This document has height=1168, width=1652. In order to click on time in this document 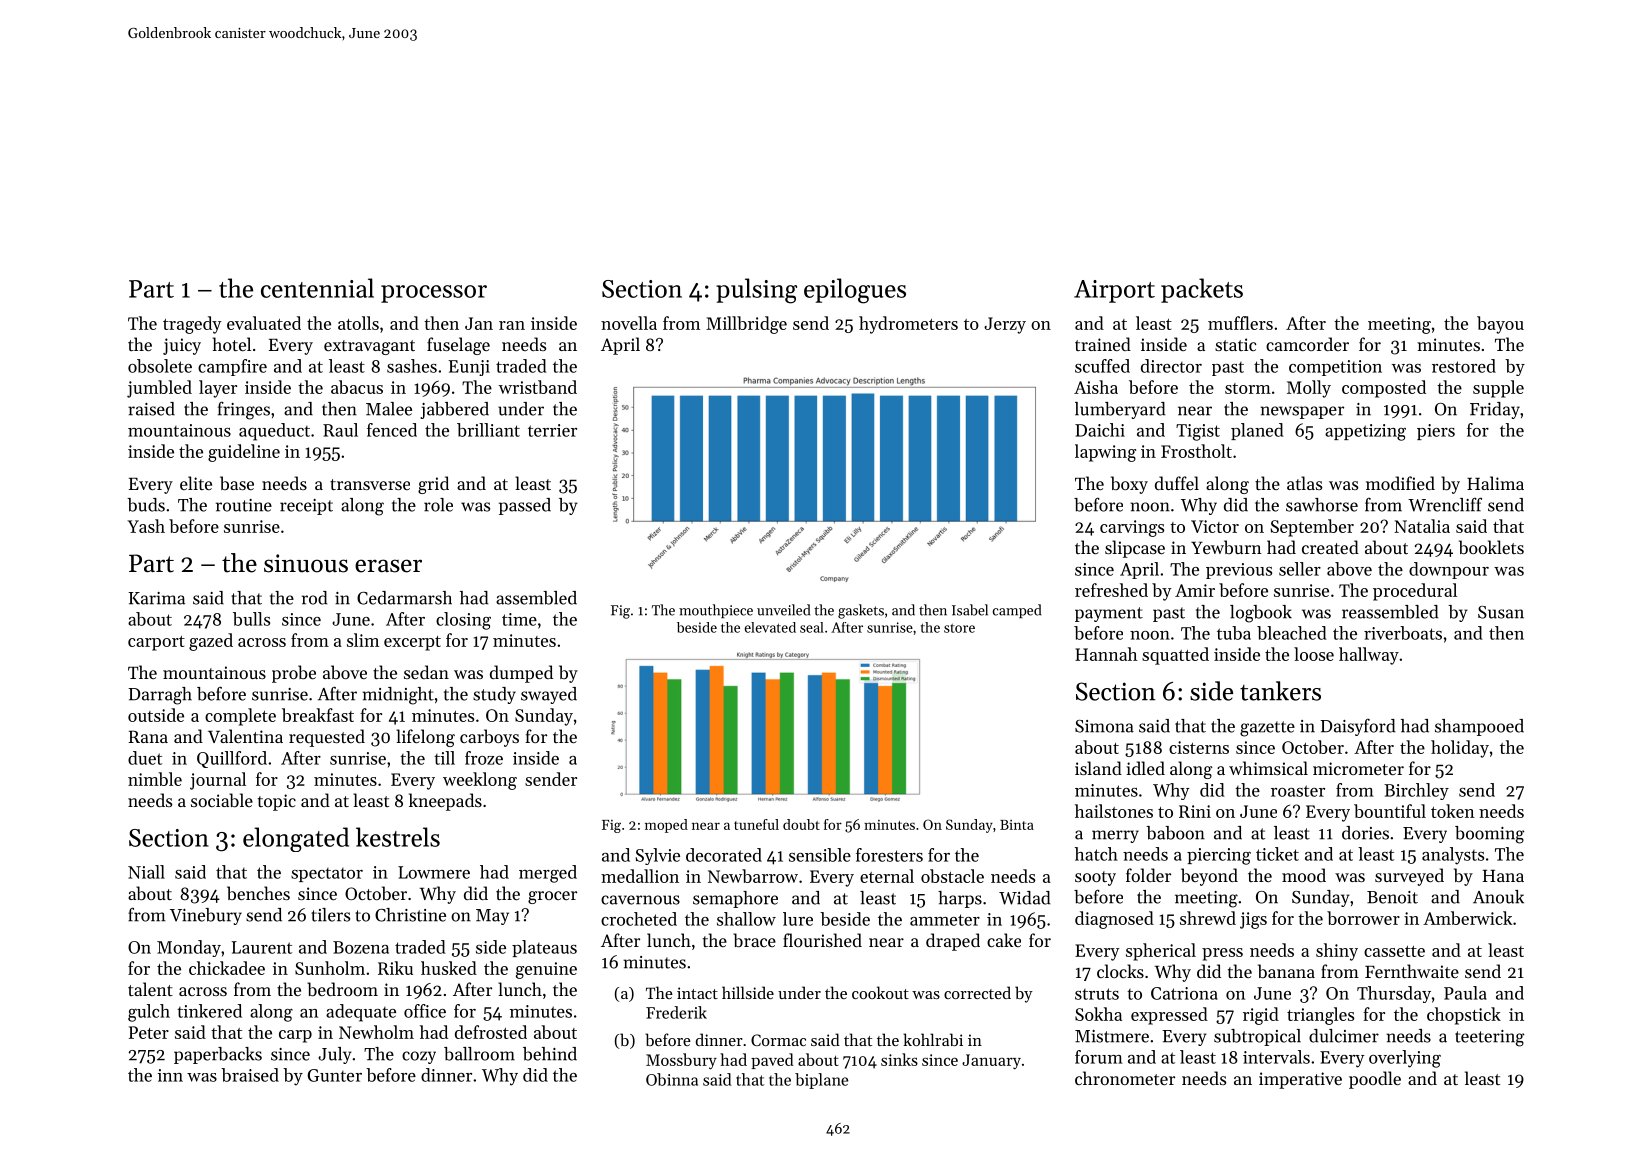, I will do `click(519, 619)`.
